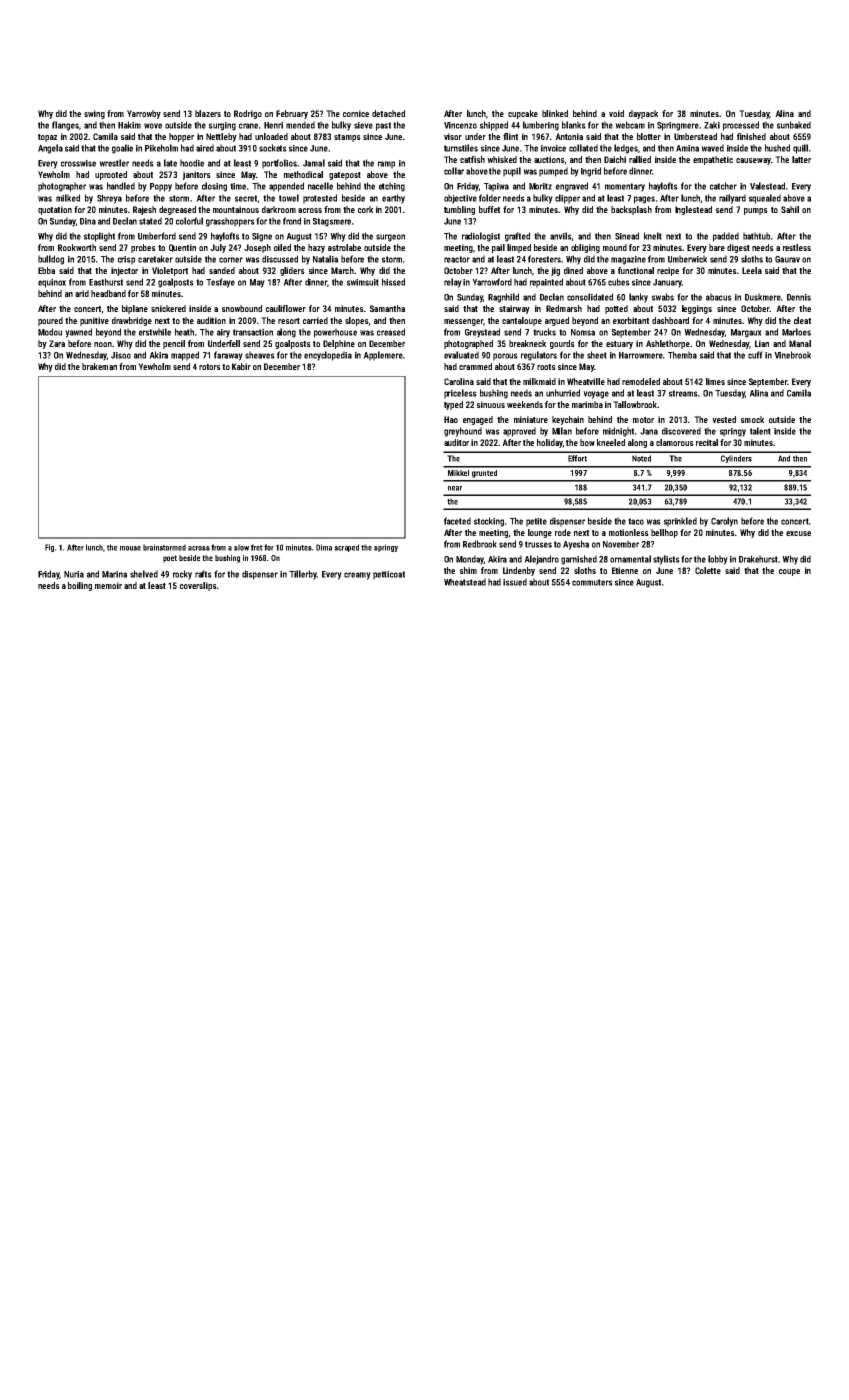  Describe the element at coordinates (49, 548) in the document. I see `Fig` at that location.
